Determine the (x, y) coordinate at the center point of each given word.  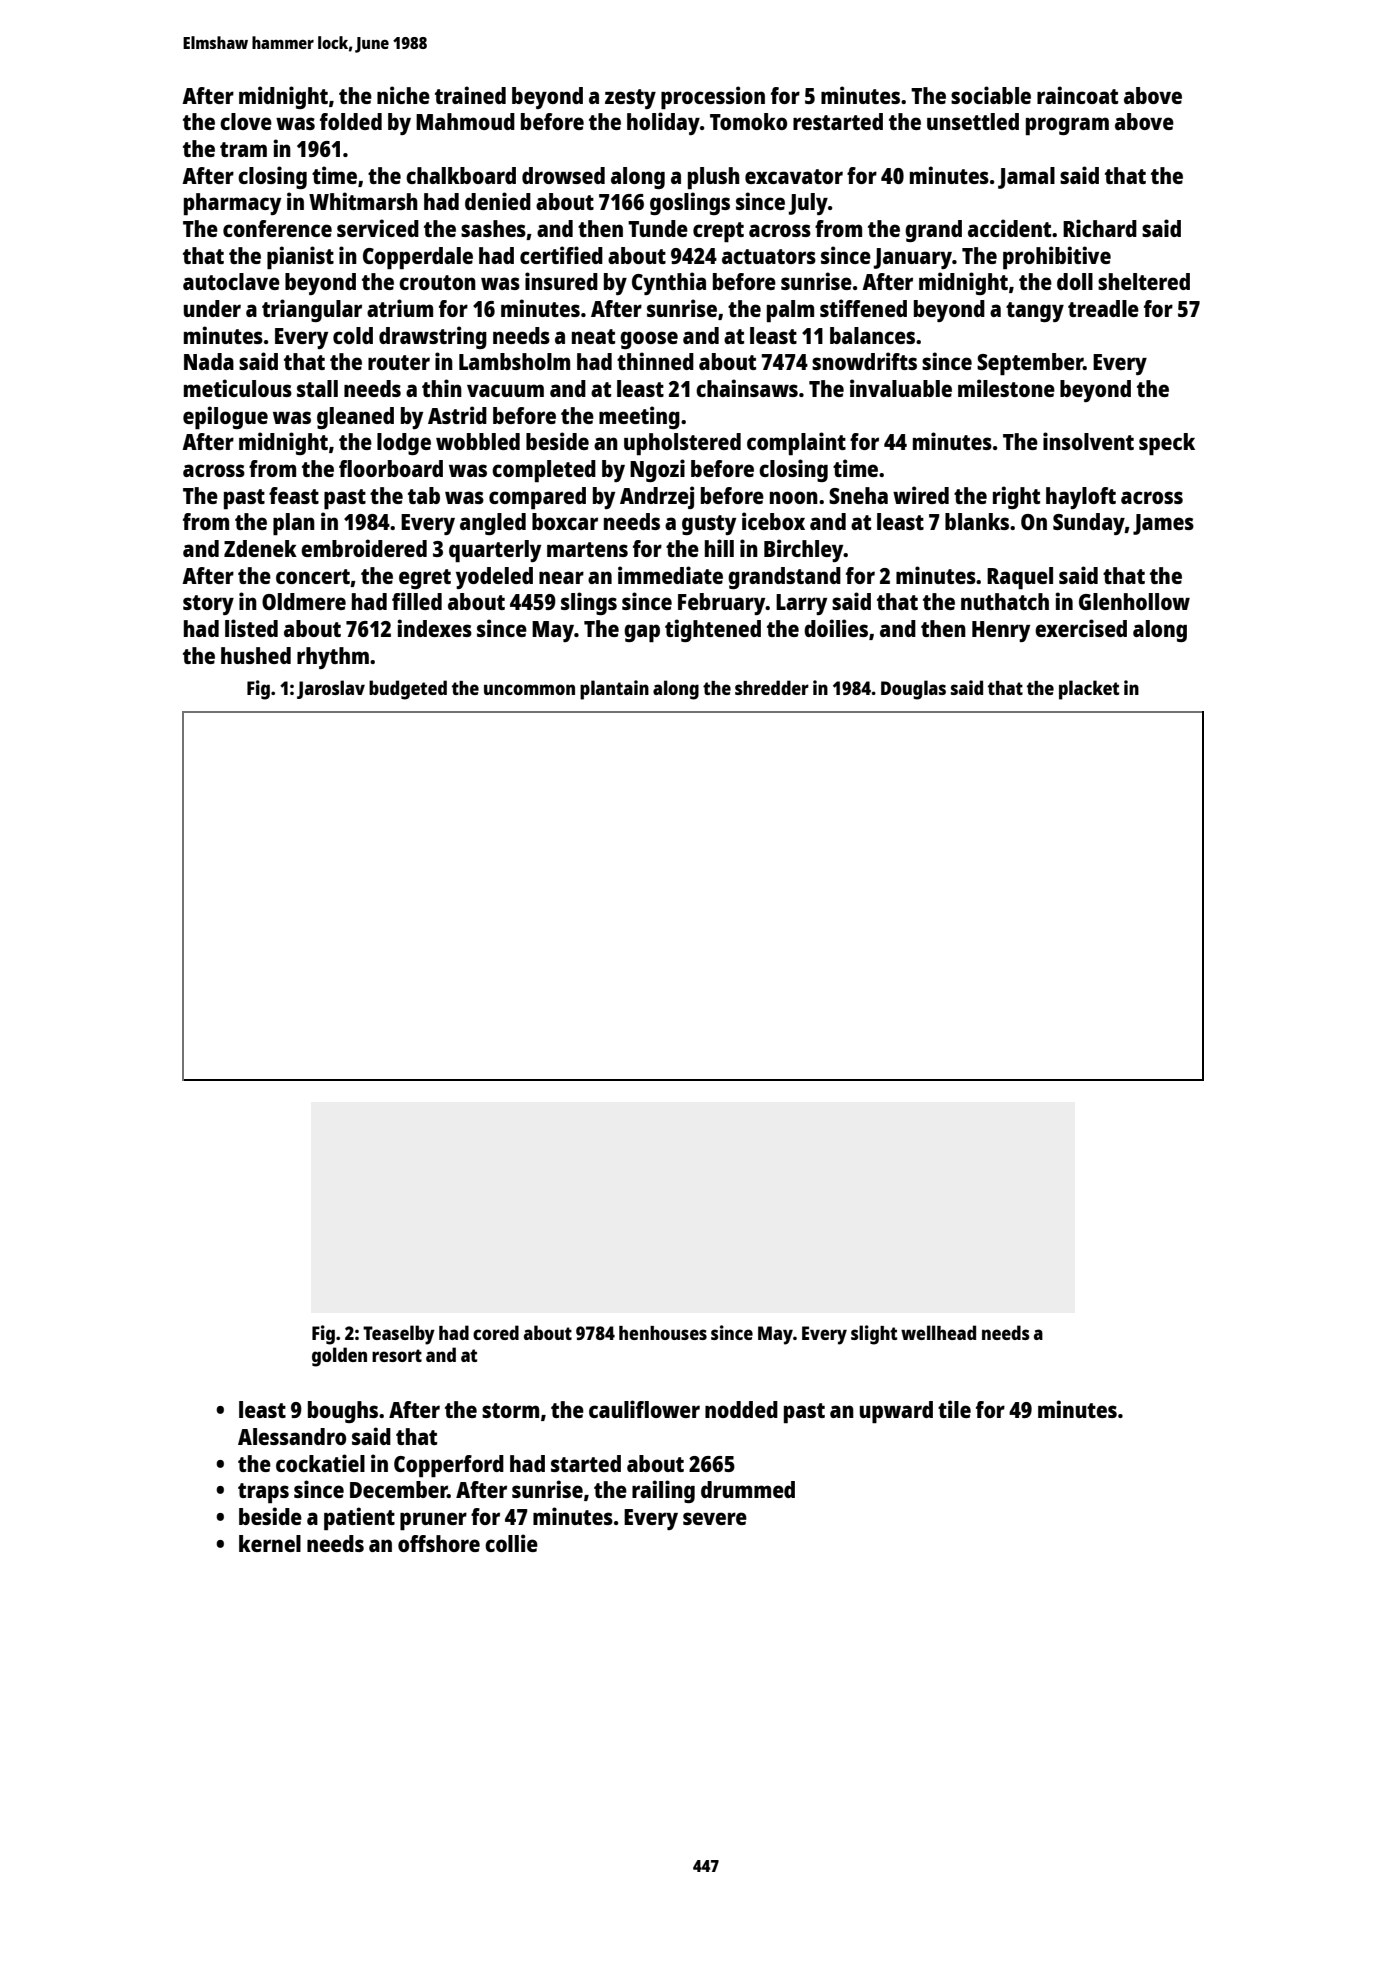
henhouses (663, 1333)
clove (246, 121)
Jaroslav (331, 689)
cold (353, 335)
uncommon (529, 689)
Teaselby (399, 1335)
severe (715, 1518)
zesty (630, 99)
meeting (639, 417)
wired (921, 495)
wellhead (938, 1332)
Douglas (913, 690)
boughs (343, 1412)
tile (954, 1409)
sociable (991, 95)
